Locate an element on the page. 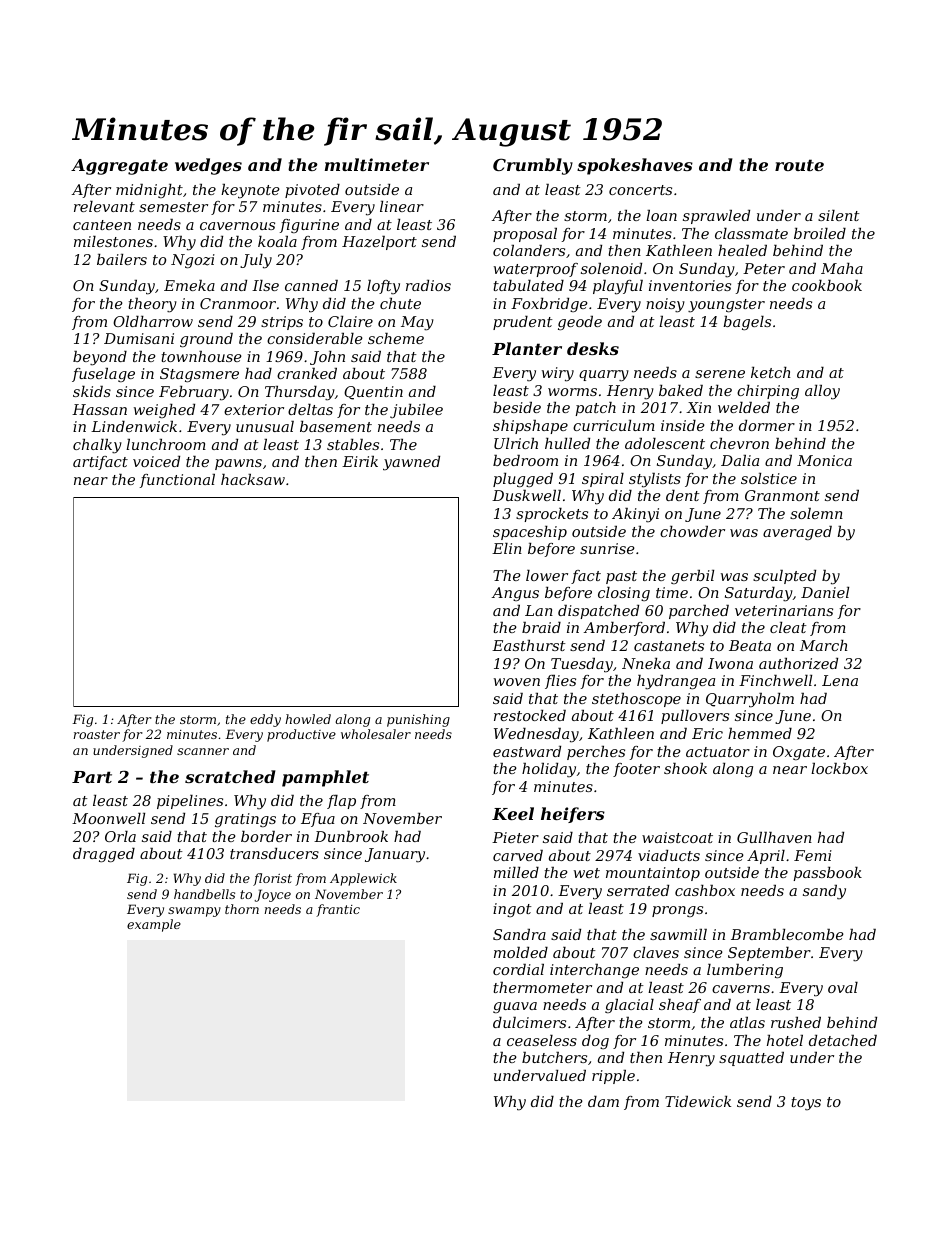  Peter is located at coordinates (764, 268).
